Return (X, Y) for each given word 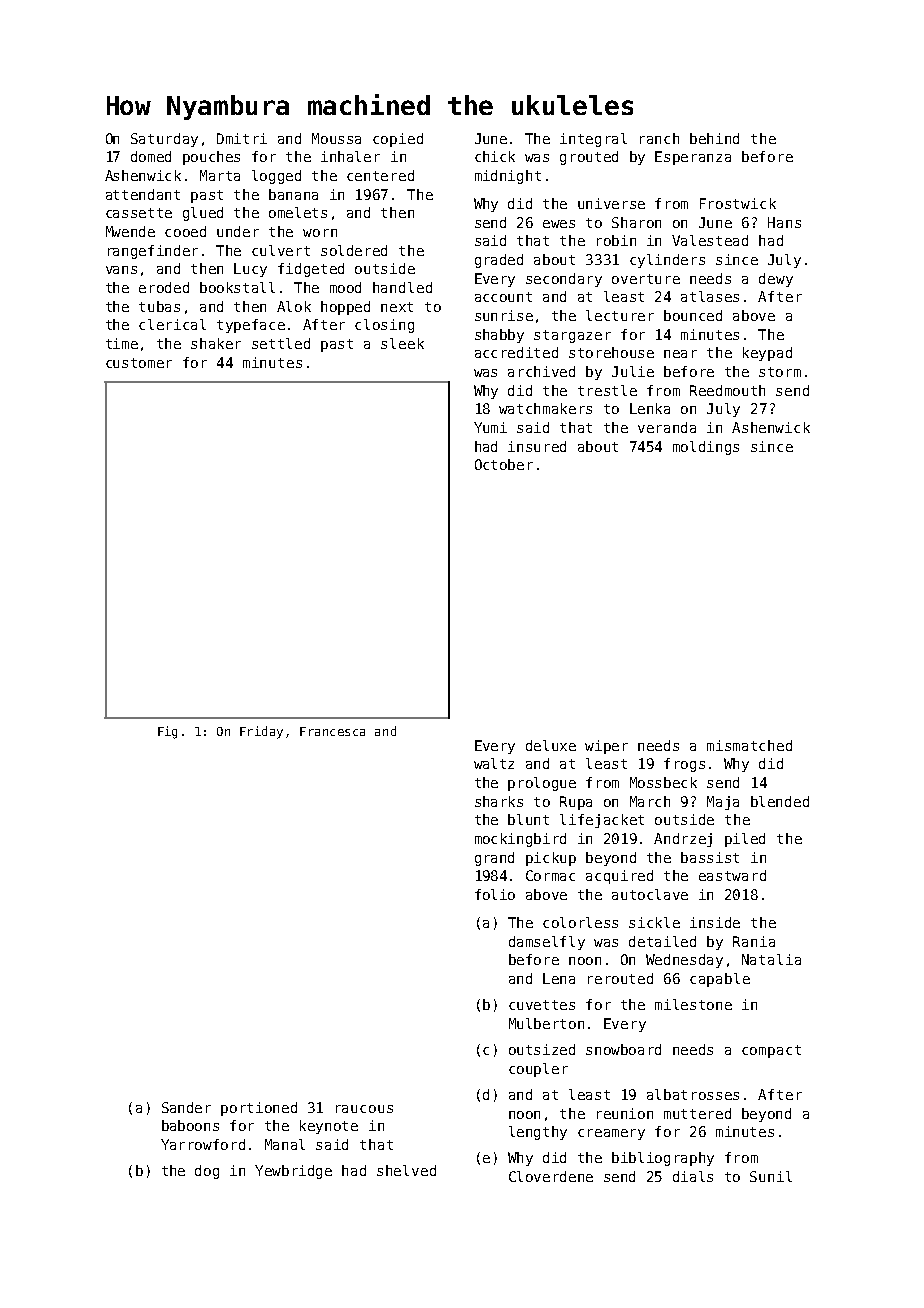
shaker (216, 343)
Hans (784, 222)
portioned (259, 1109)
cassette (139, 213)
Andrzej (683, 840)
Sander (186, 1107)
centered (380, 175)
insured (537, 446)
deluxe (551, 745)
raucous (364, 1109)
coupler (538, 1070)
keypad (767, 354)
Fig (167, 732)
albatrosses (693, 1094)
